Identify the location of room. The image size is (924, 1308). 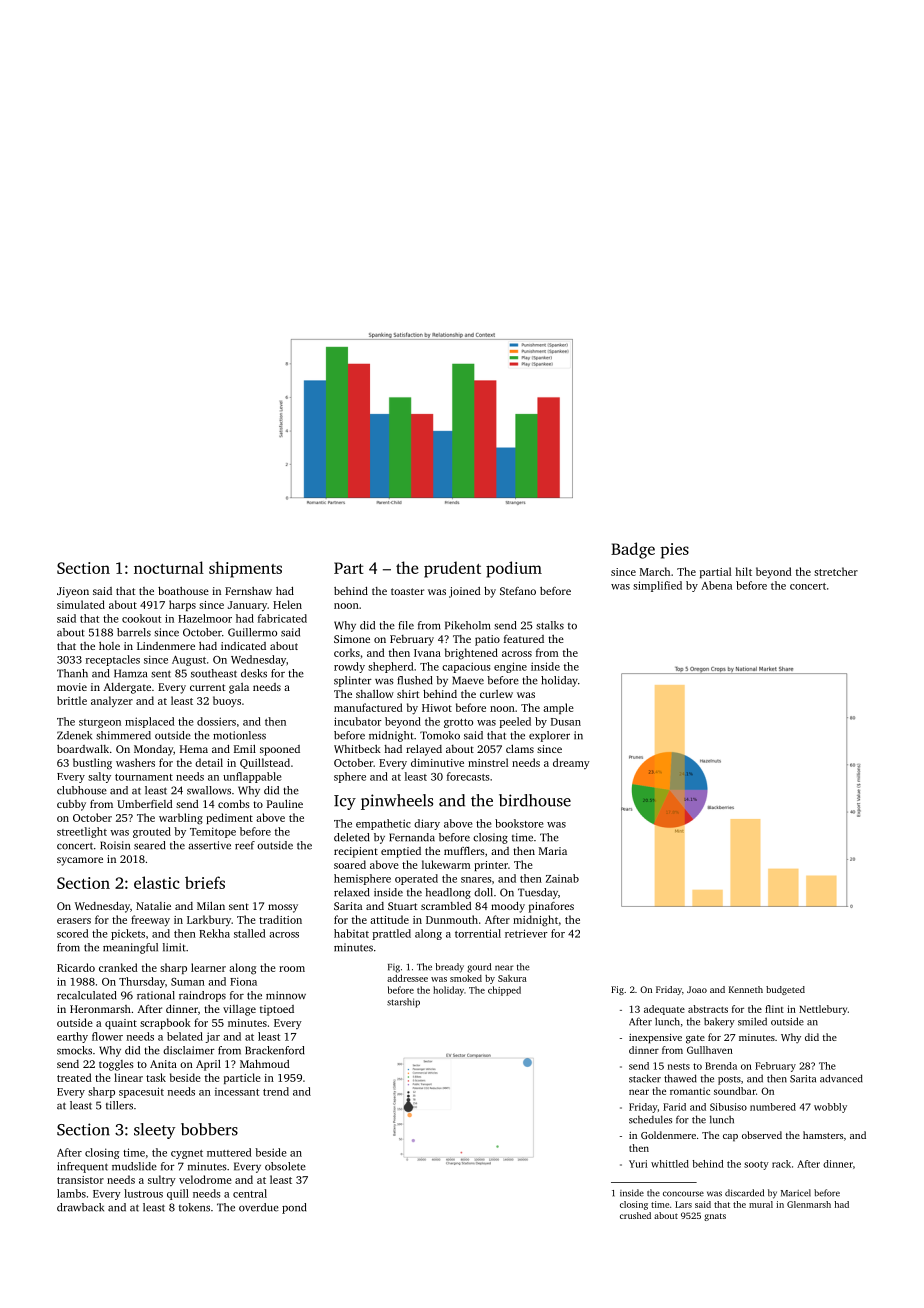
(292, 969).
